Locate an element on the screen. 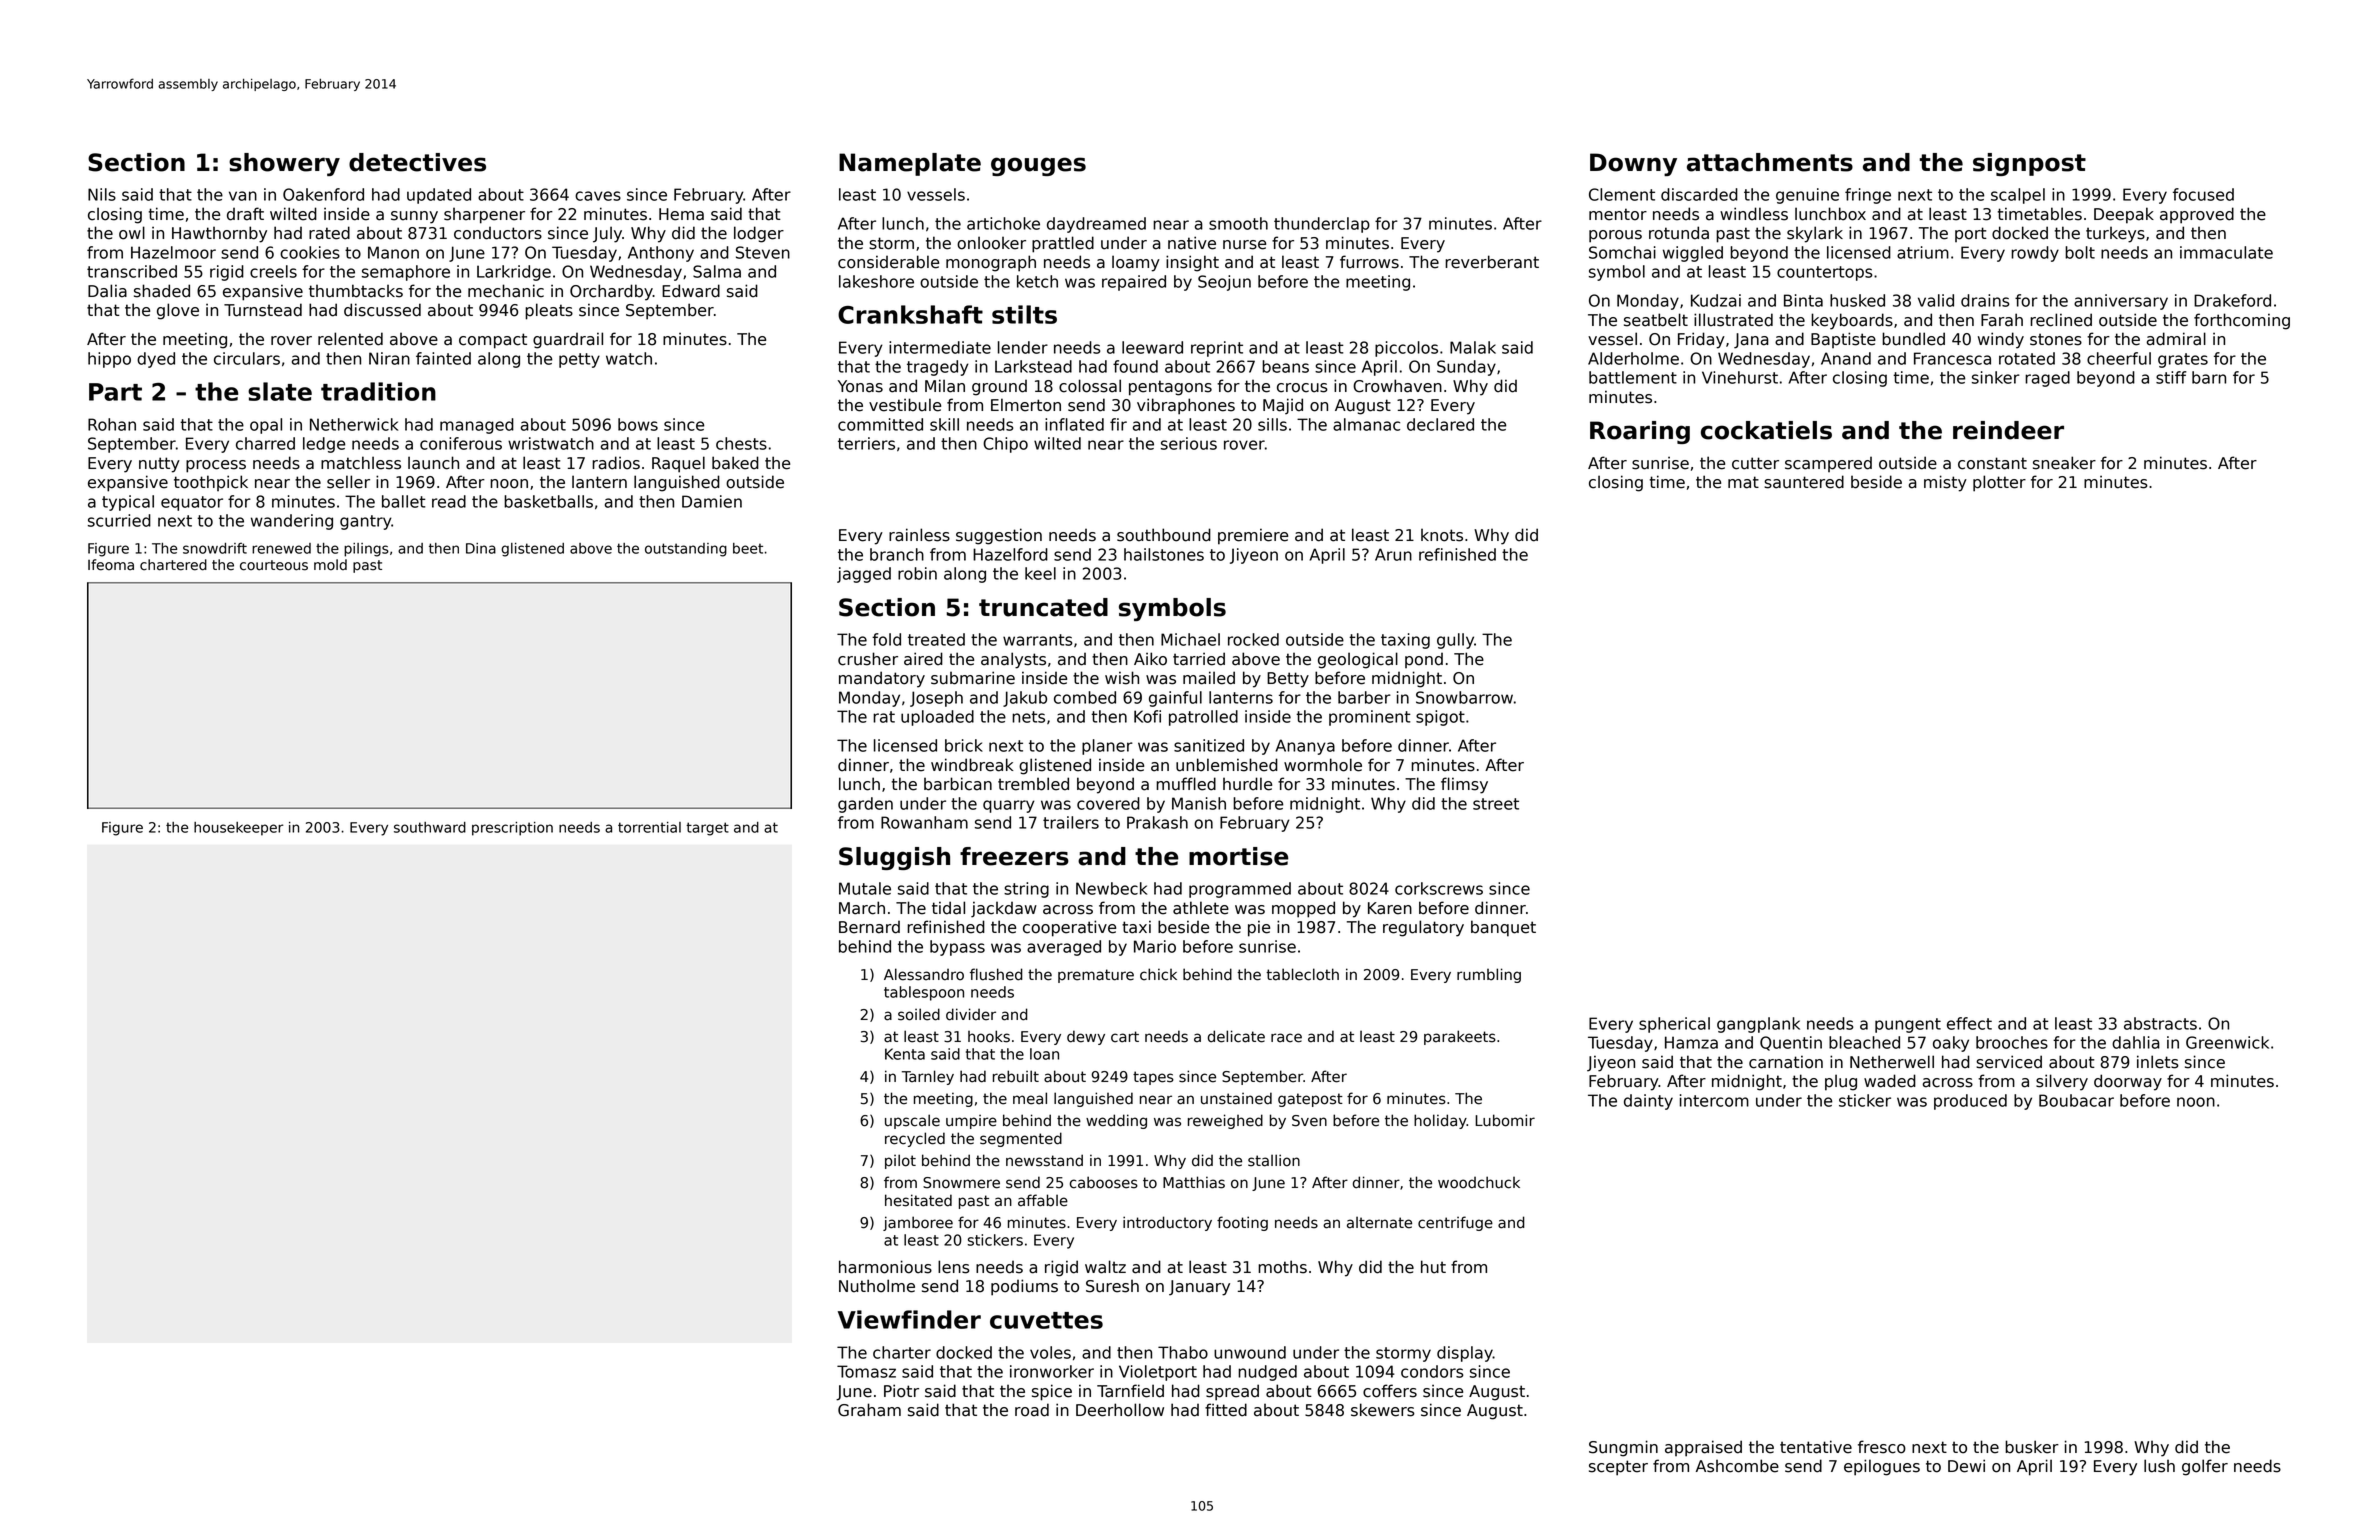  abstracts is located at coordinates (2160, 1023).
